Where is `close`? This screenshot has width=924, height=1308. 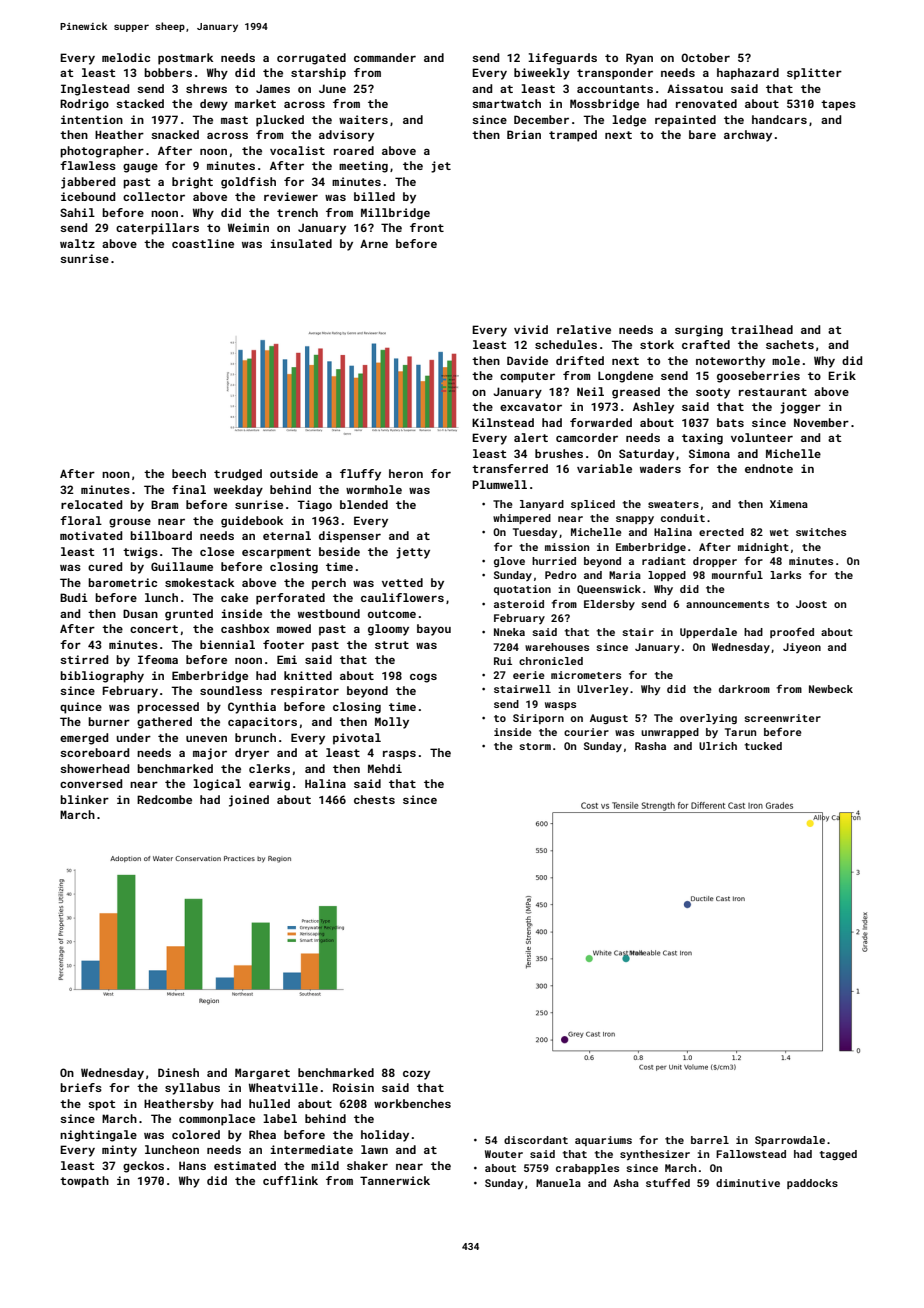 close is located at coordinates (217, 551).
